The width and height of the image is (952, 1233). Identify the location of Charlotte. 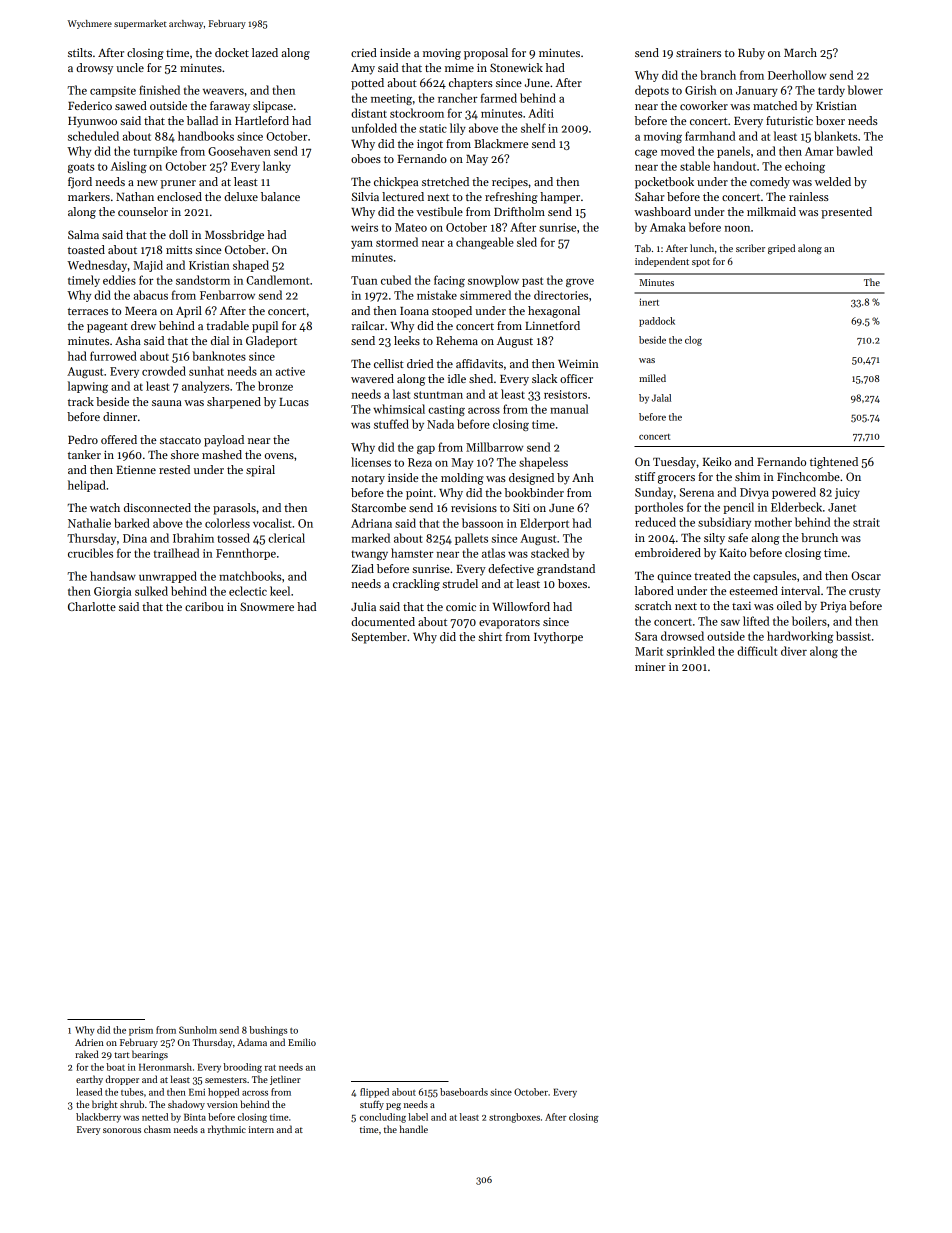
(92, 606).
